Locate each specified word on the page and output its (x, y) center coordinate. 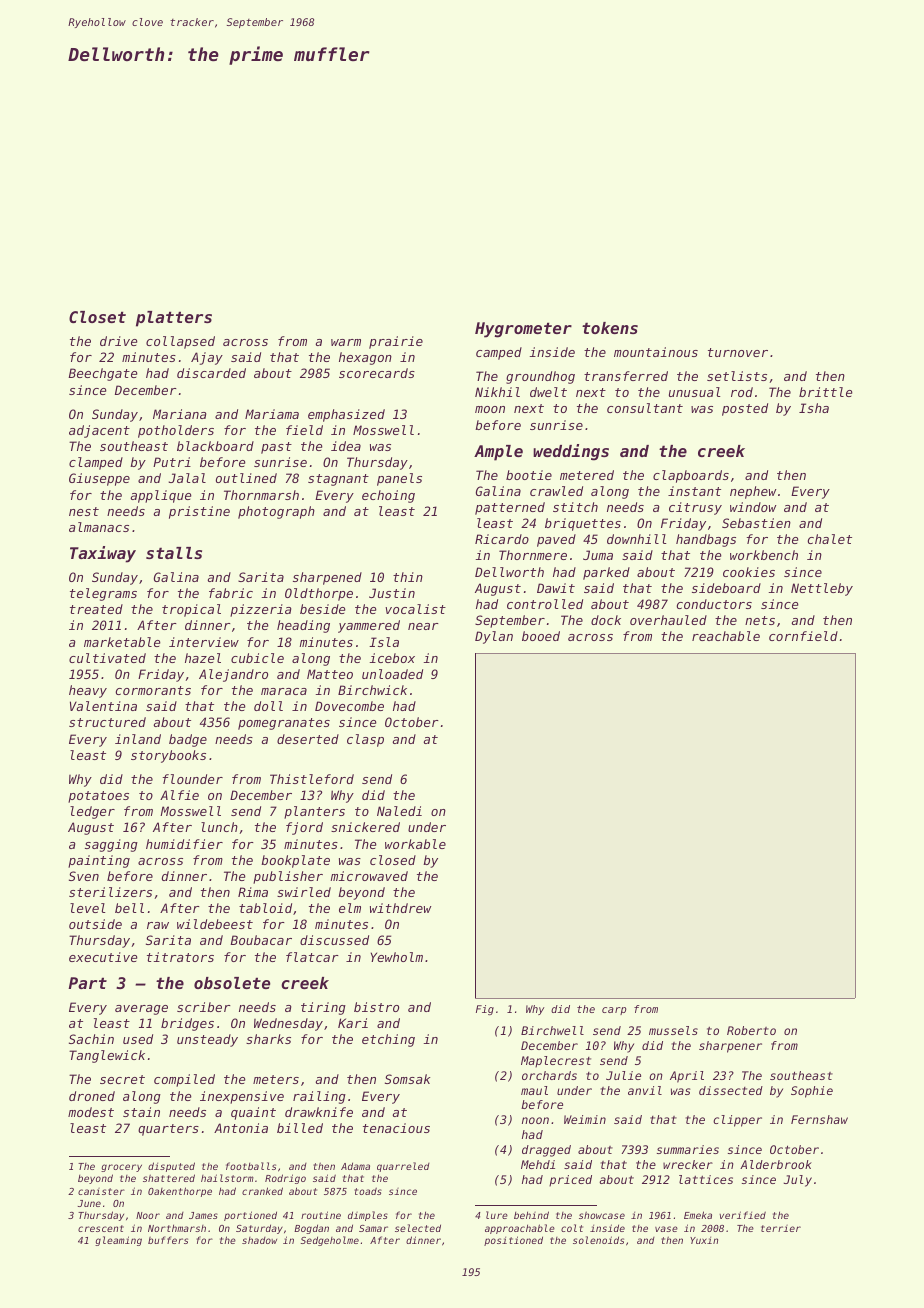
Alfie (179, 795)
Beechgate (103, 374)
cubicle (257, 658)
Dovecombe (349, 706)
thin (408, 577)
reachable (726, 636)
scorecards (377, 373)
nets (760, 620)
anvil (645, 1090)
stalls (174, 553)
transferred (626, 376)
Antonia (241, 1128)
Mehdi (538, 1164)
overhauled (668, 620)
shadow (259, 1240)
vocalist (415, 609)
